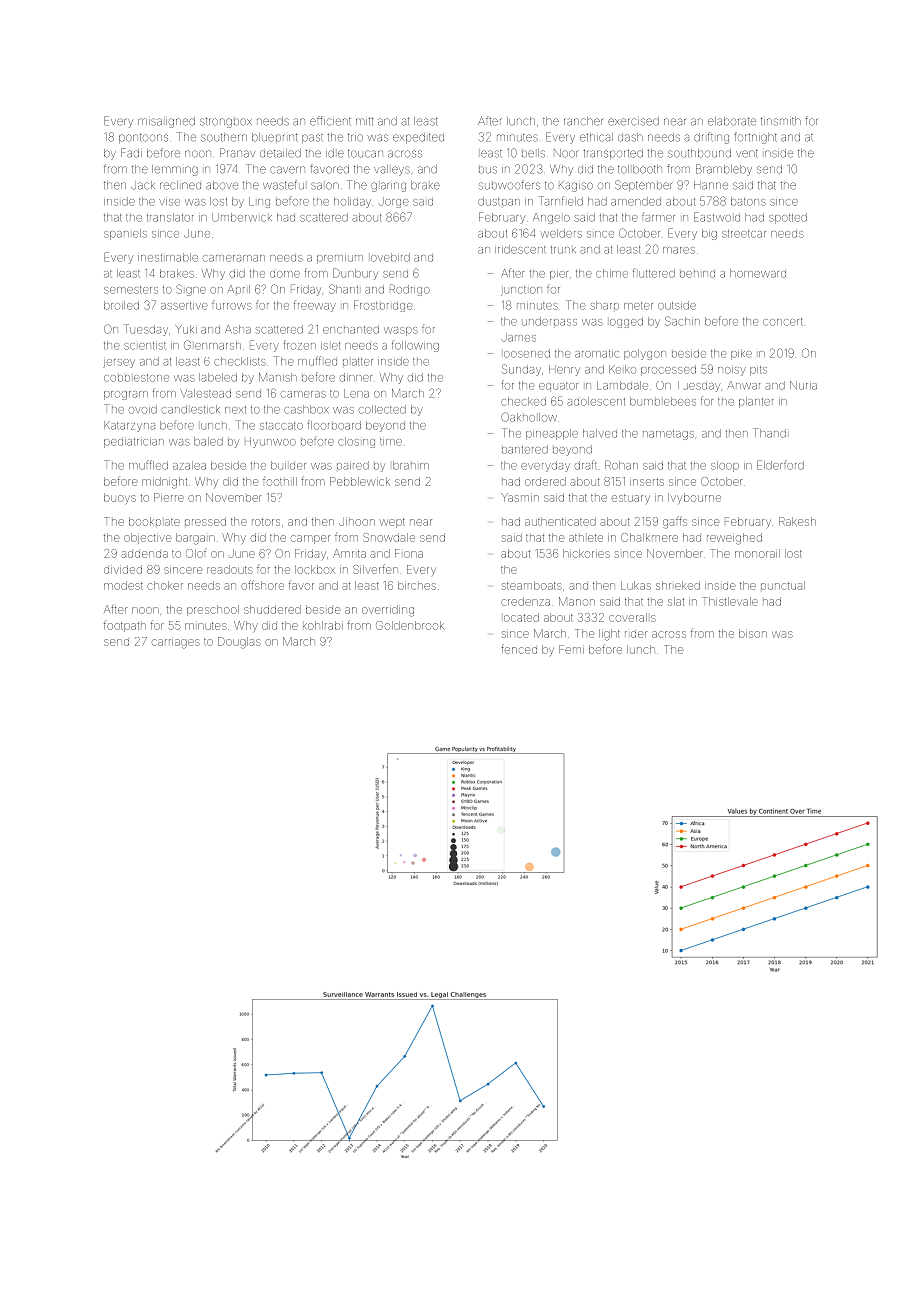  Describe the element at coordinates (755, 138) in the screenshot. I see `fortnight` at that location.
